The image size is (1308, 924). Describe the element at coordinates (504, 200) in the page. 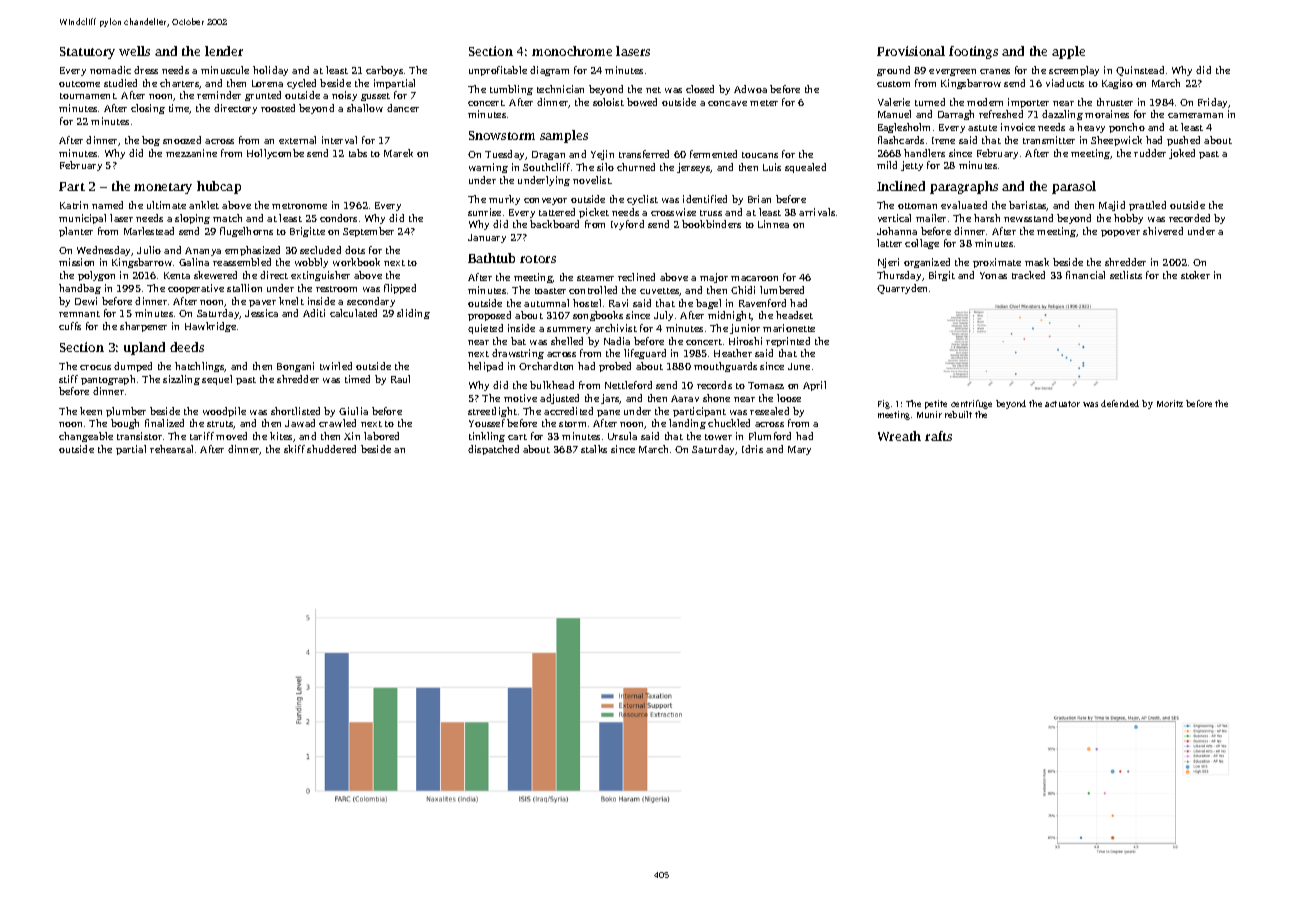

I see `murky` at that location.
